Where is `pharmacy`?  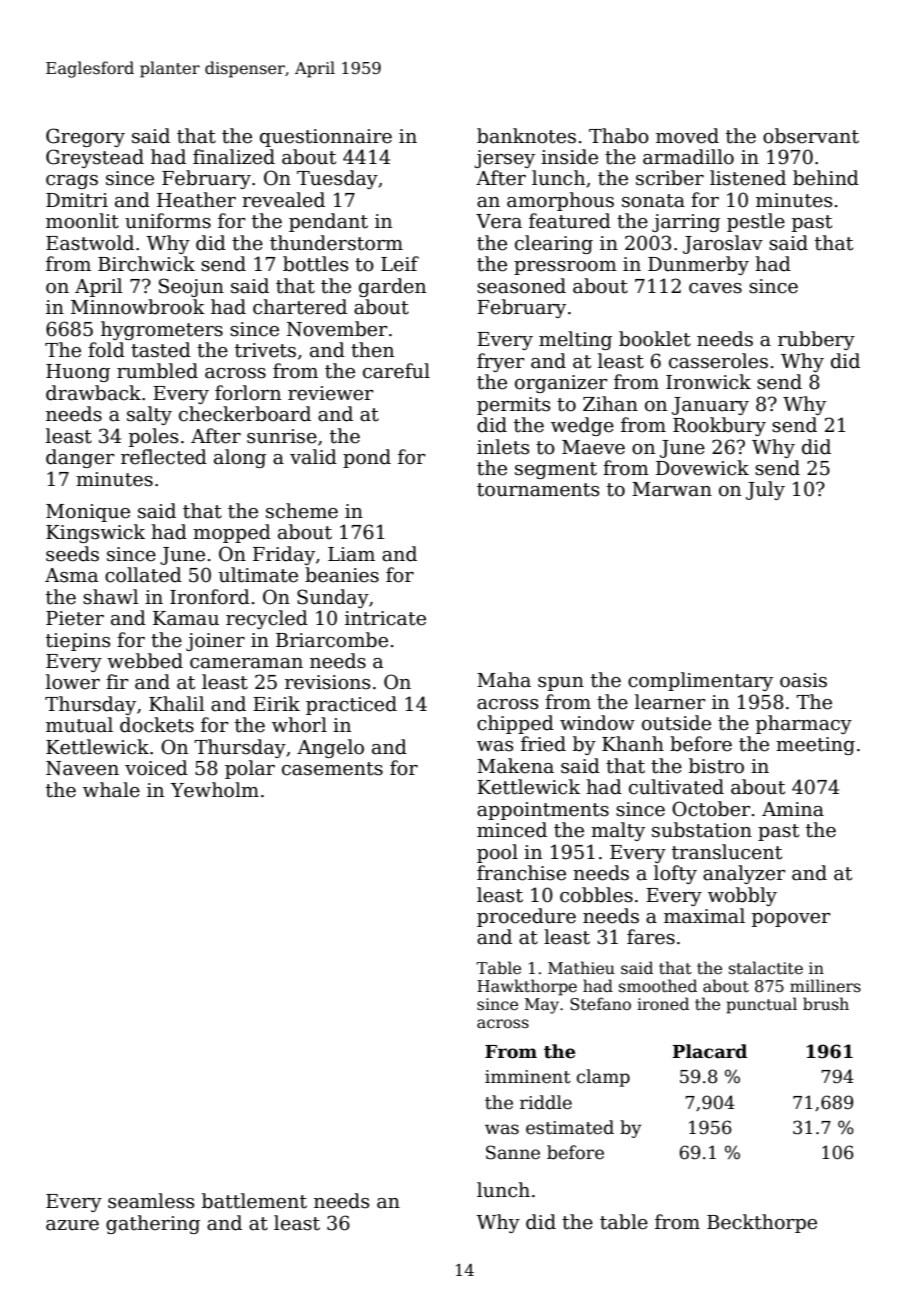
pharmacy is located at coordinates (804, 724).
